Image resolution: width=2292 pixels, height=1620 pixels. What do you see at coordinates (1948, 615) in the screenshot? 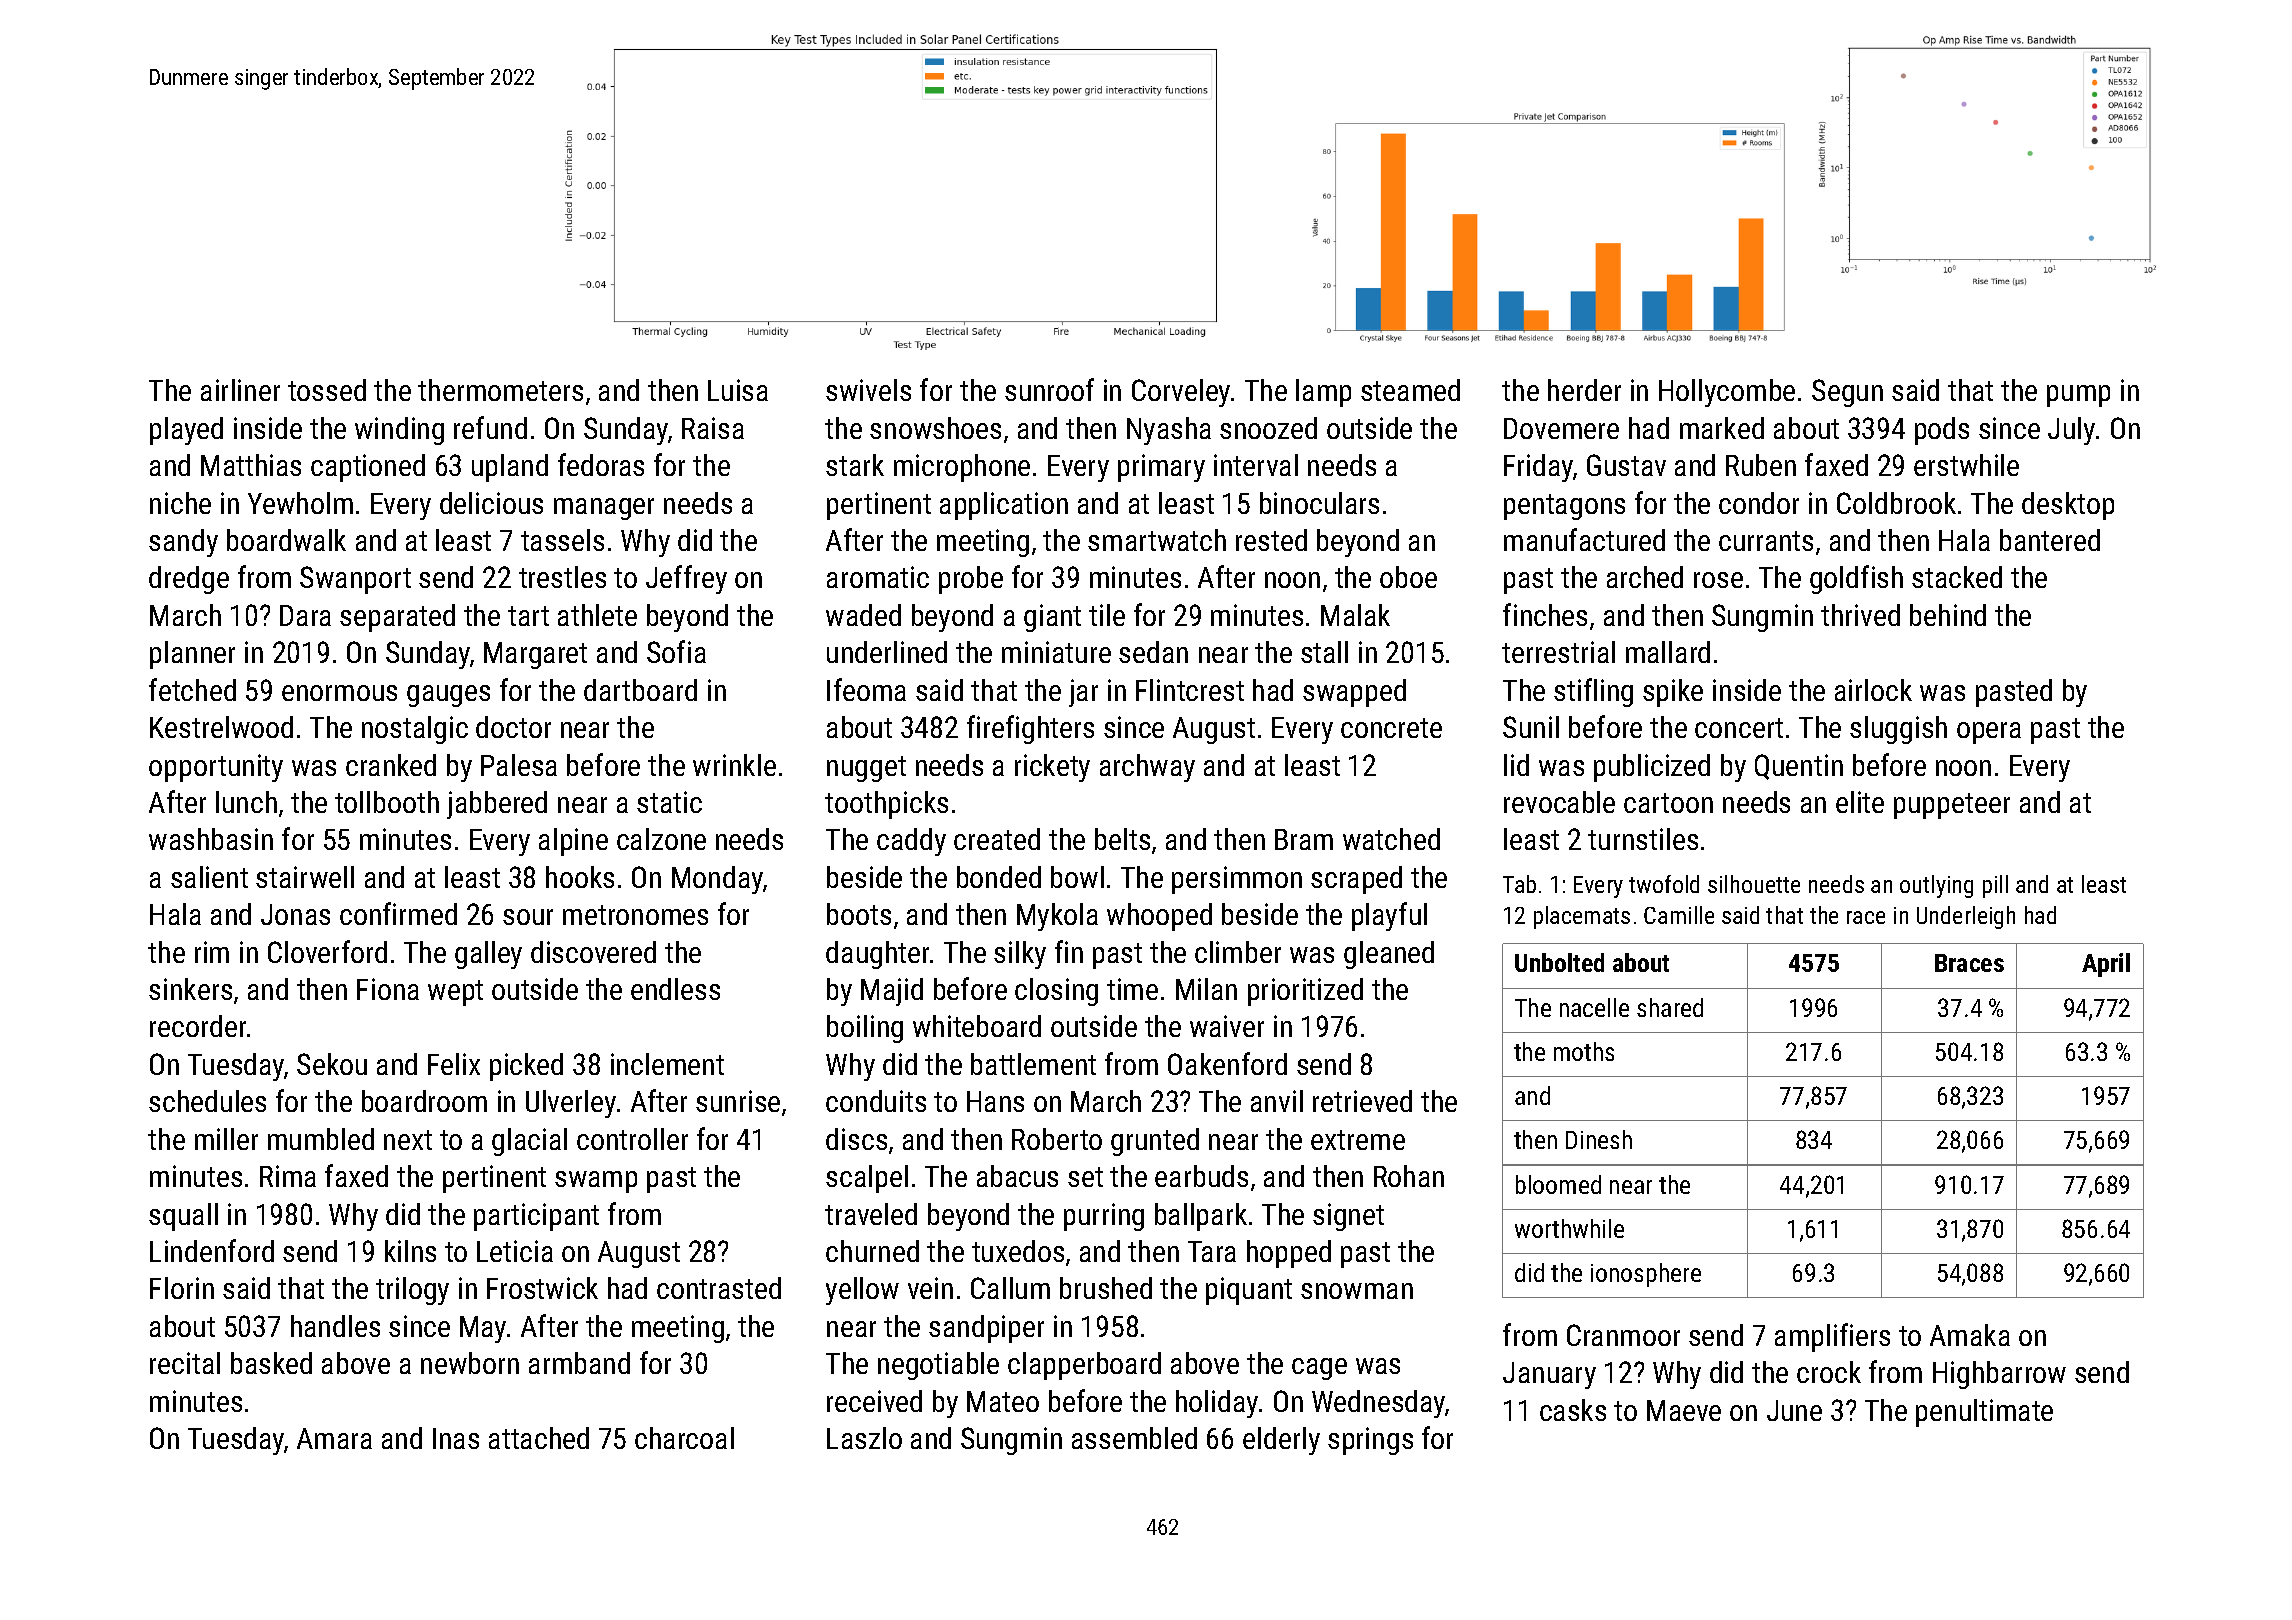
I see `behind` at bounding box center [1948, 615].
